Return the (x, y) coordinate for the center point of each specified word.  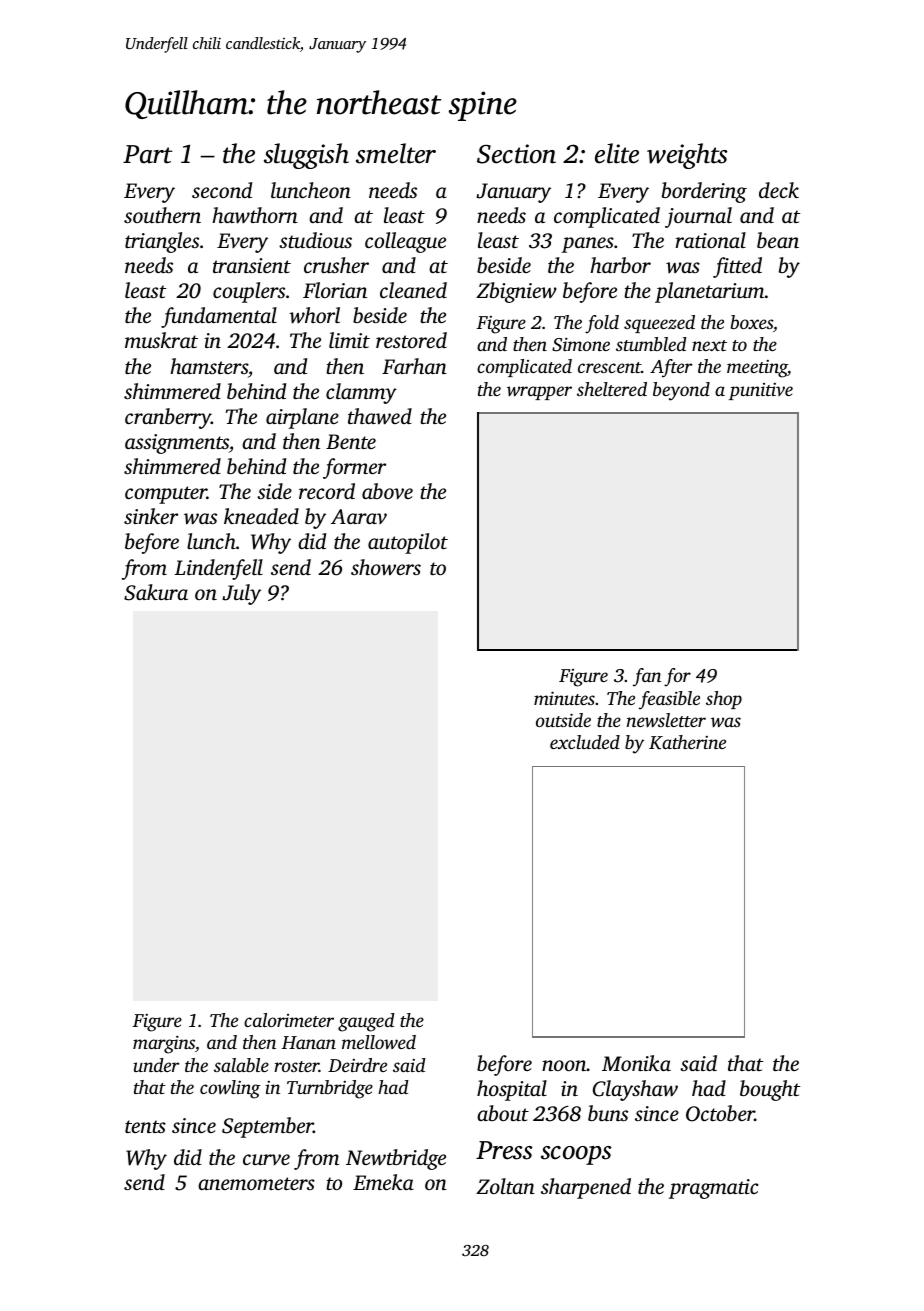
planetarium (709, 292)
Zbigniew (516, 292)
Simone (581, 344)
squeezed (659, 324)
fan (647, 677)
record (327, 491)
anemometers (256, 1183)
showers (386, 567)
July (241, 594)
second (222, 190)
